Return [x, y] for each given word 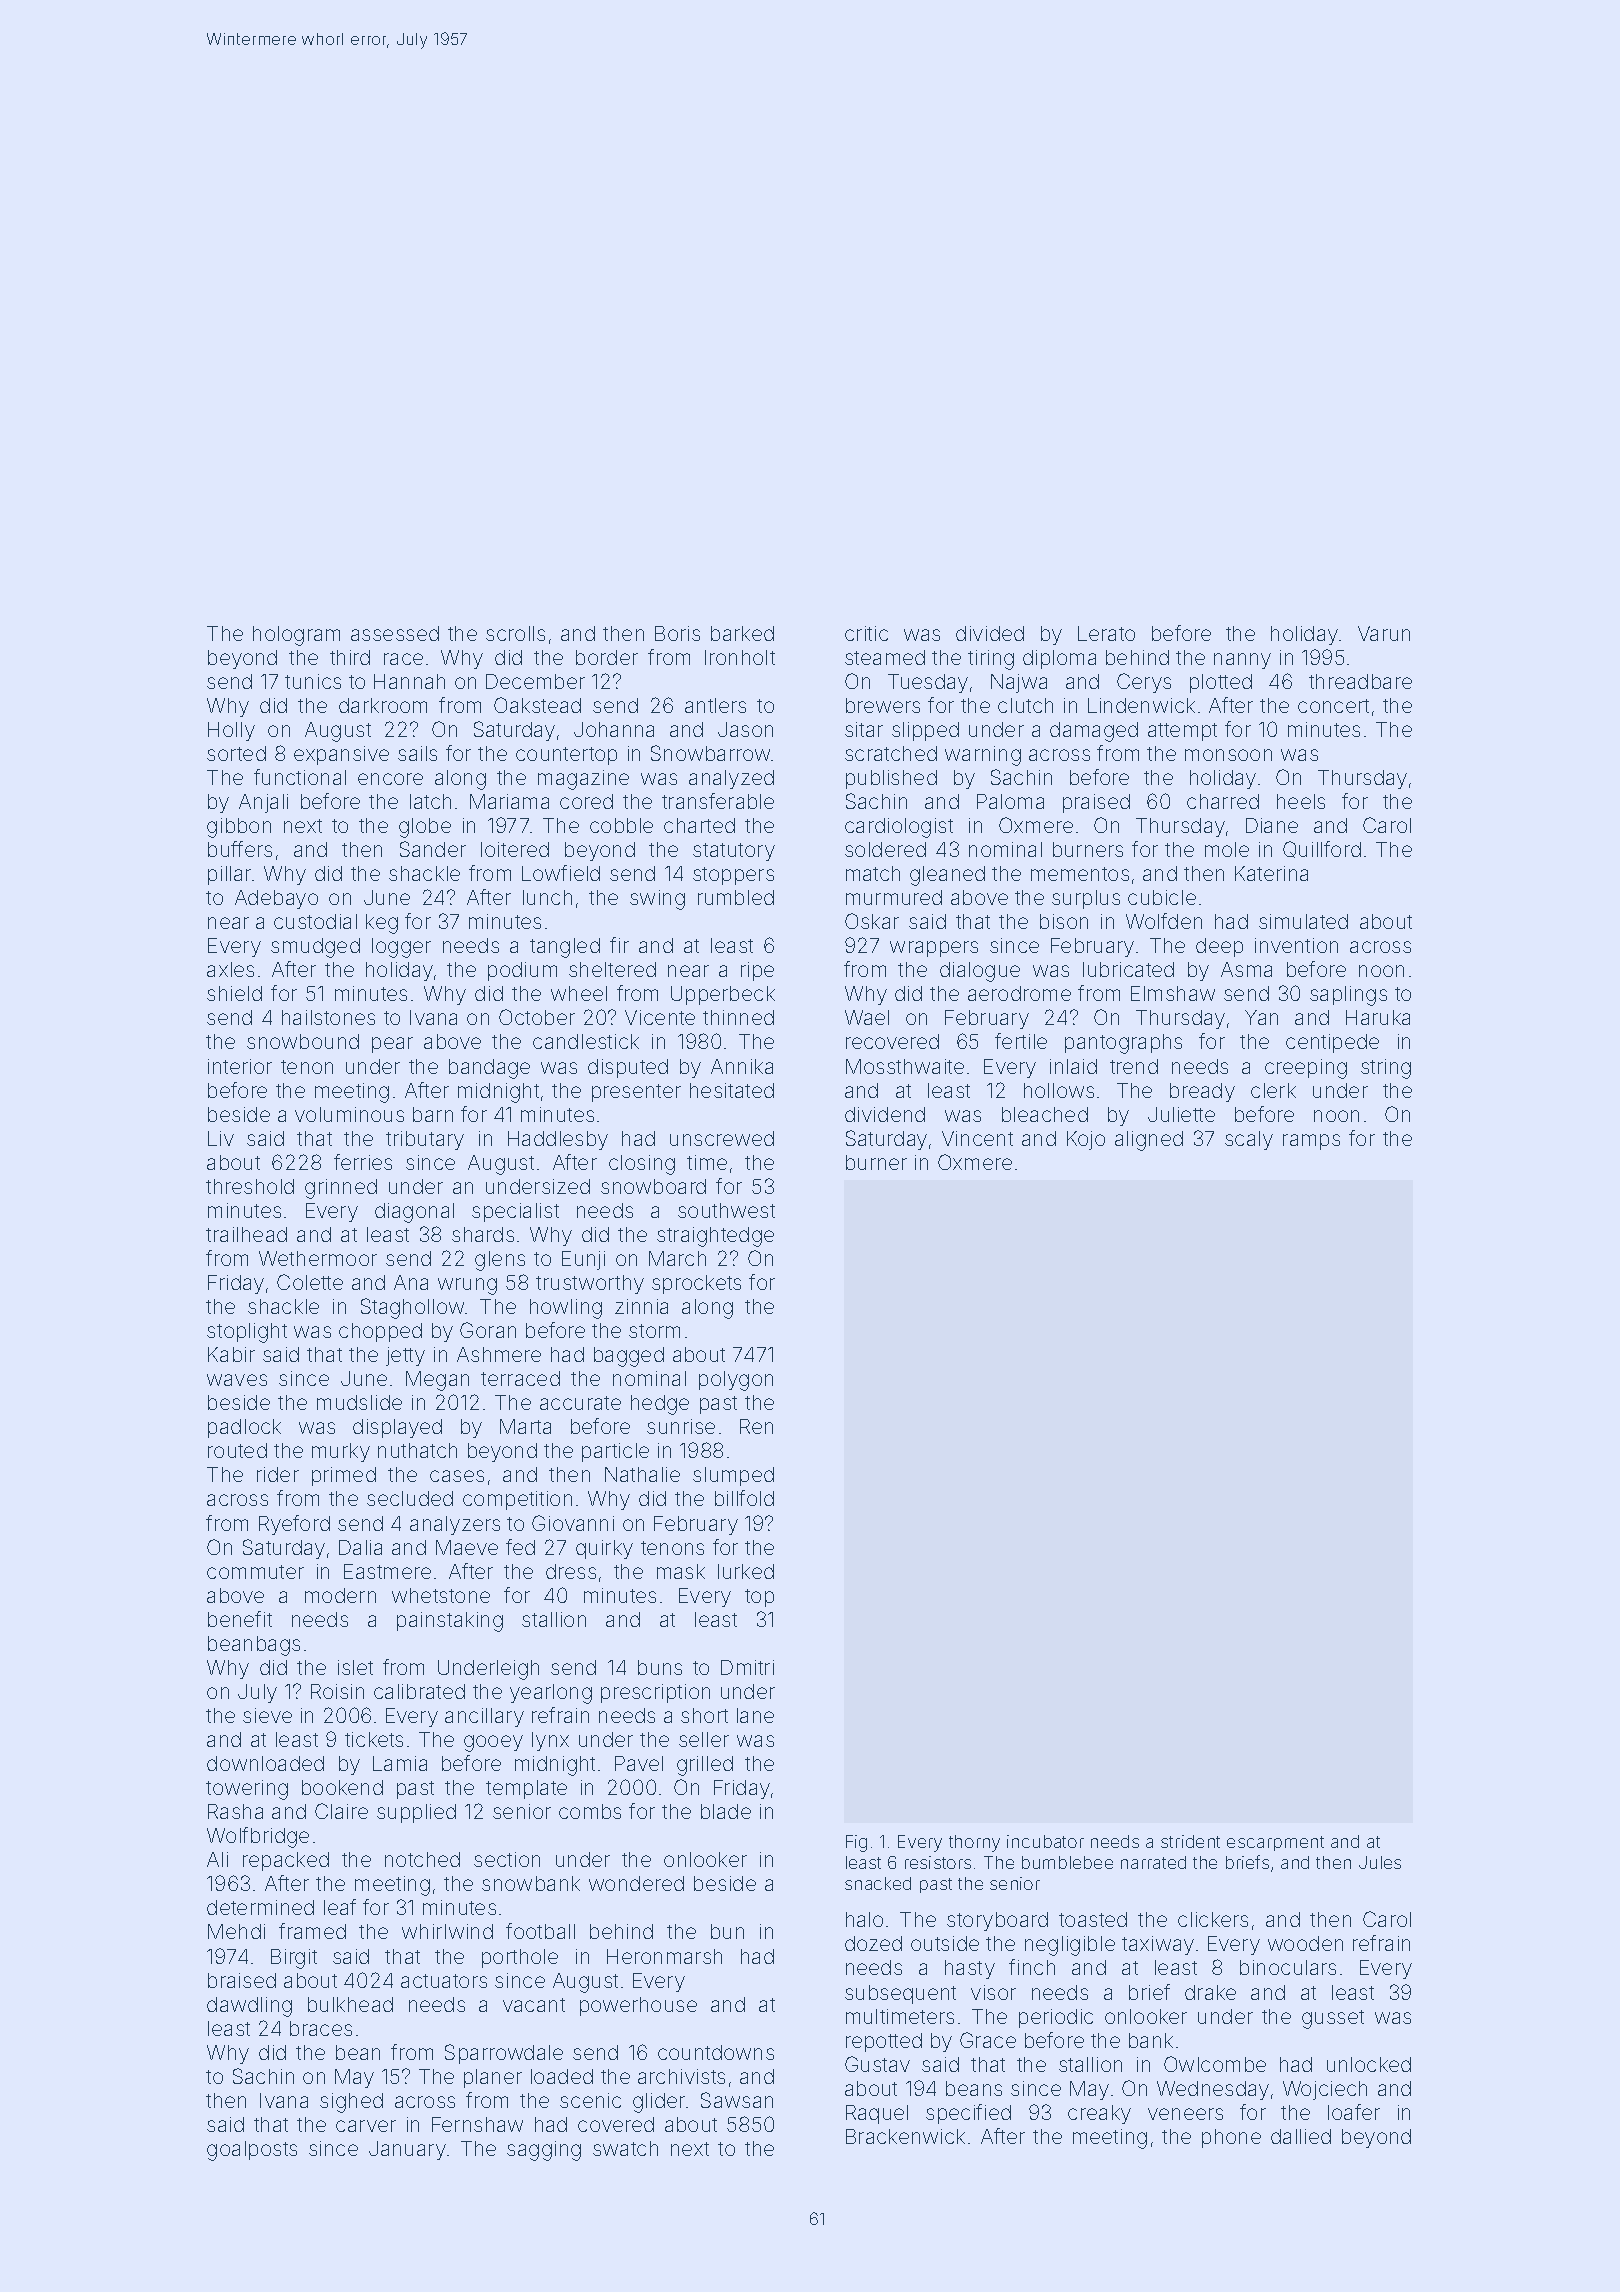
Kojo [1086, 1140]
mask [681, 1571]
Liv [221, 1138]
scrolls [515, 633]
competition [517, 1500]
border [607, 657]
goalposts [252, 2151]
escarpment [1275, 1843]
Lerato [1106, 633]
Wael [867, 1017]
